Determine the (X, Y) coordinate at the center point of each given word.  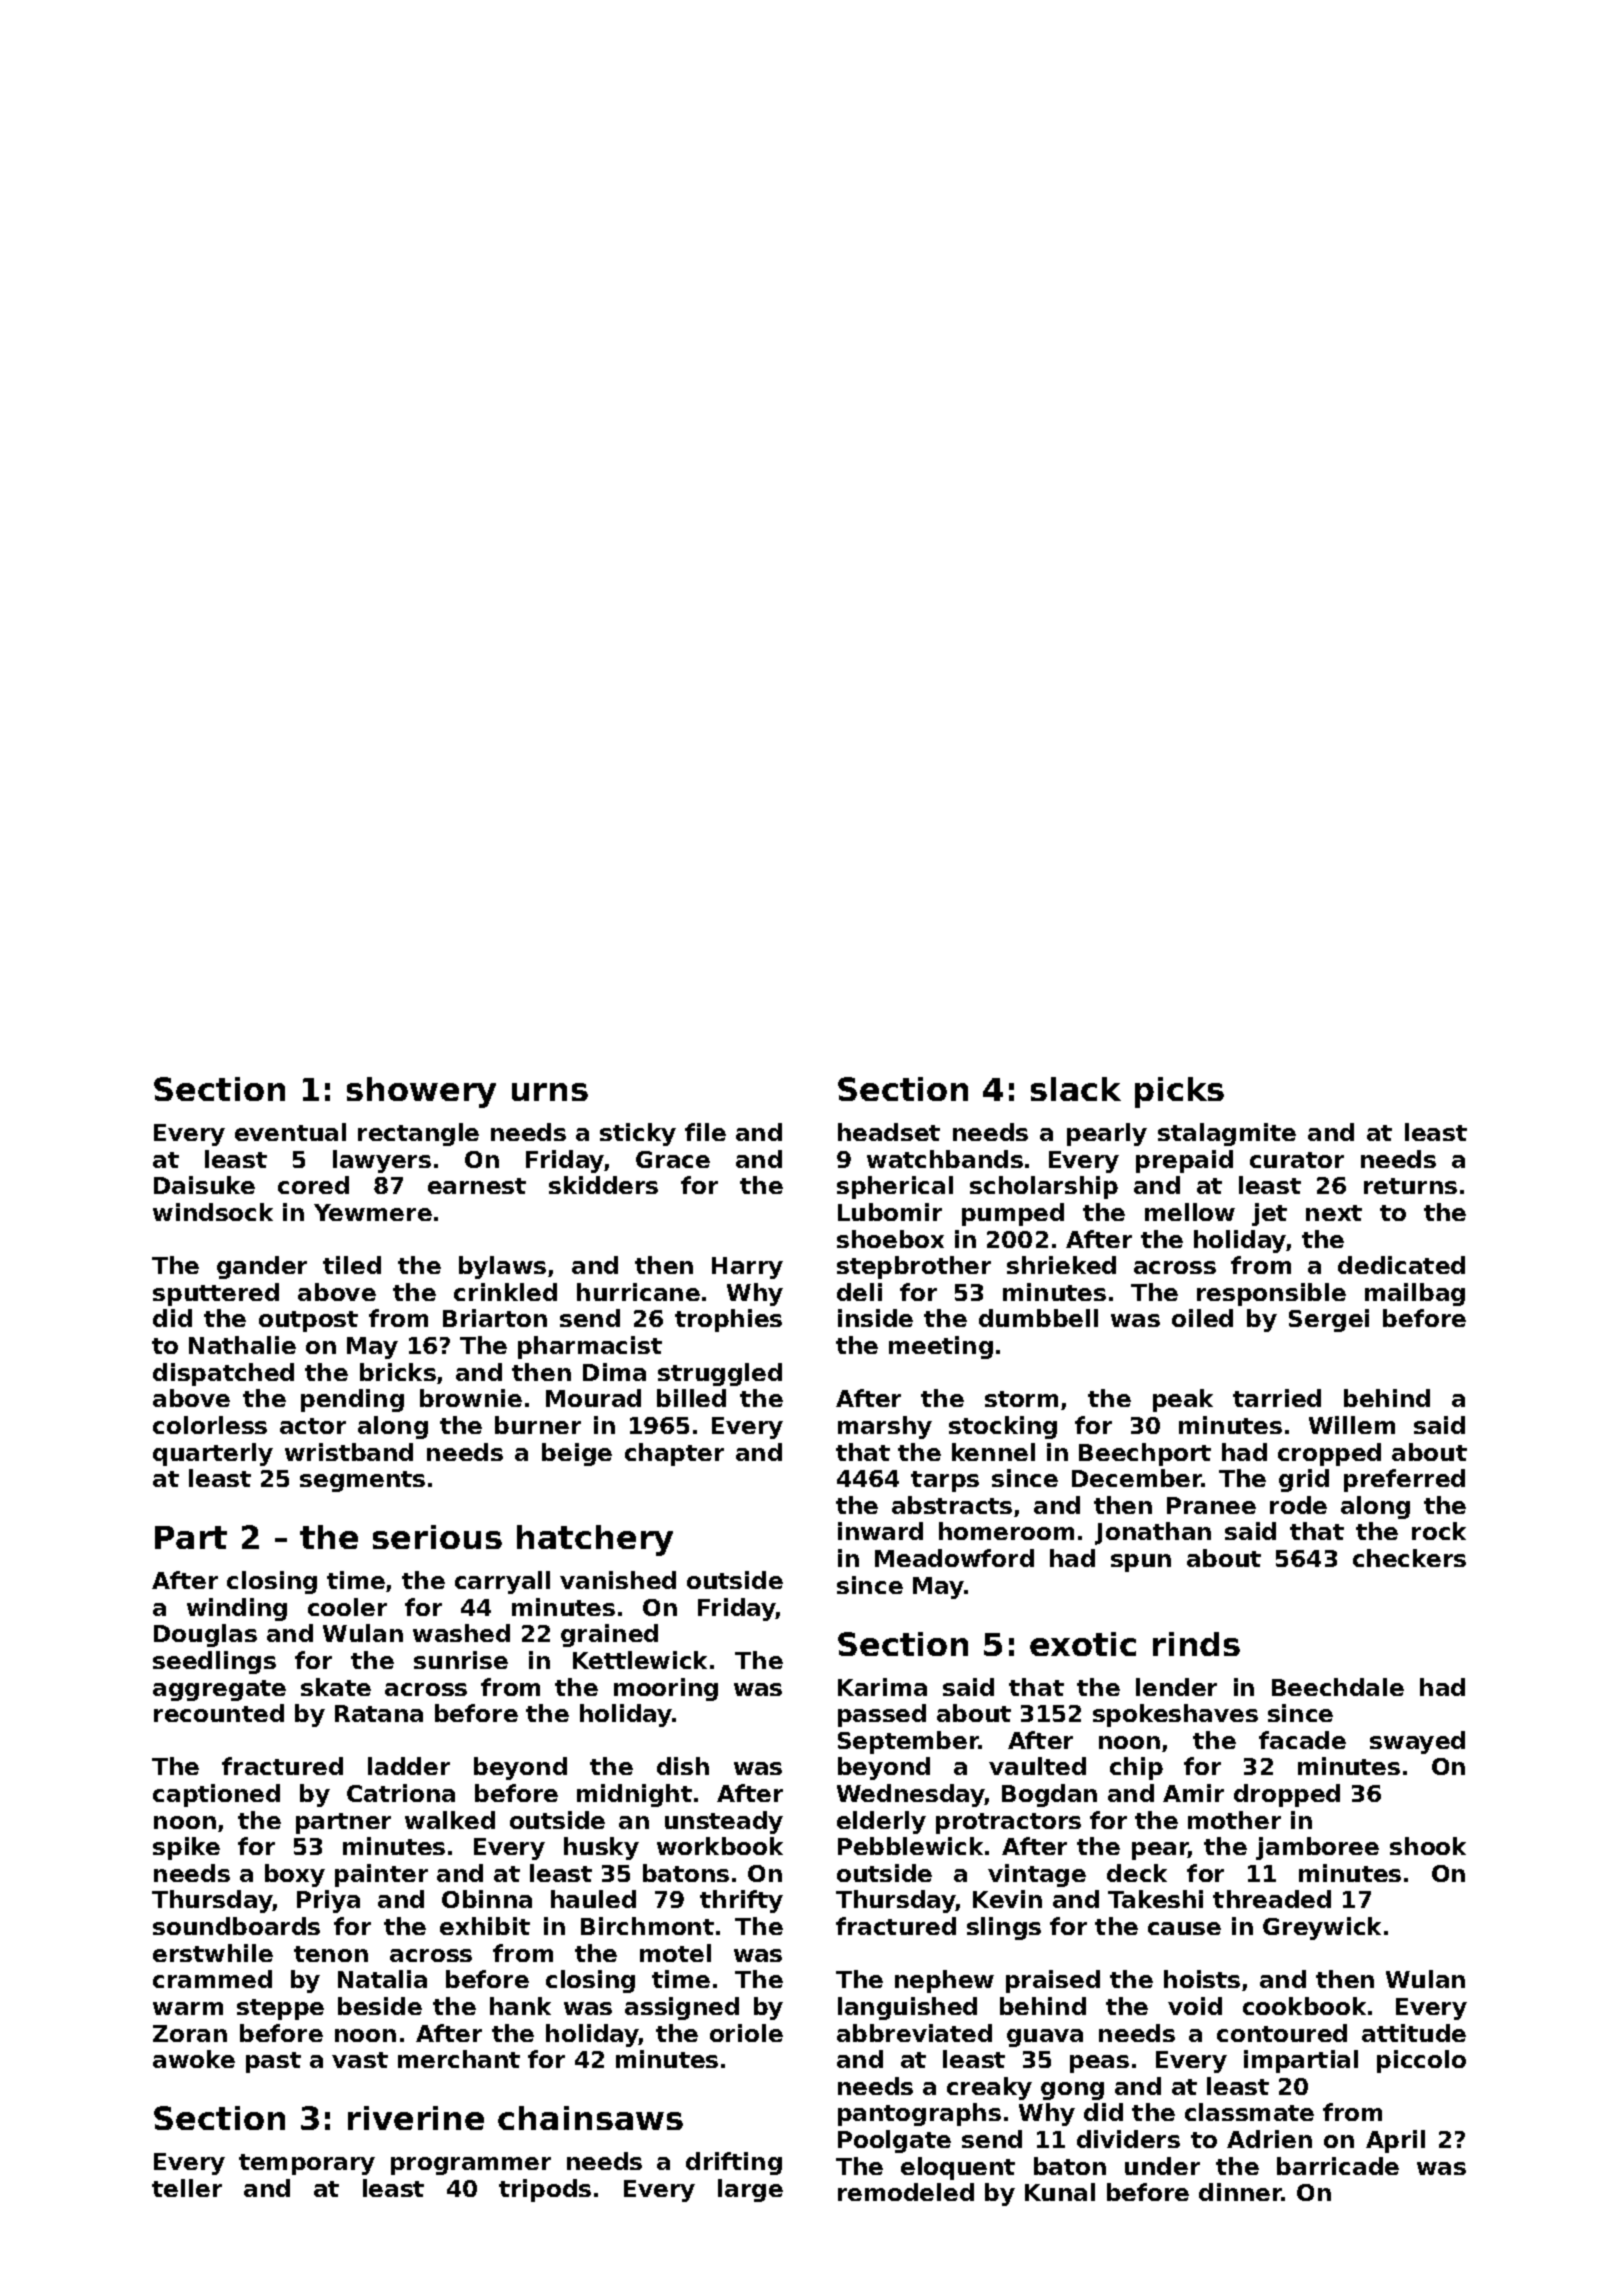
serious (437, 1537)
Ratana (379, 1713)
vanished (618, 1580)
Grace (673, 1159)
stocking (1003, 1427)
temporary (307, 2164)
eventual (290, 1132)
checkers (1409, 1558)
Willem (1352, 1425)
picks (1179, 1092)
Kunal (1060, 2192)
